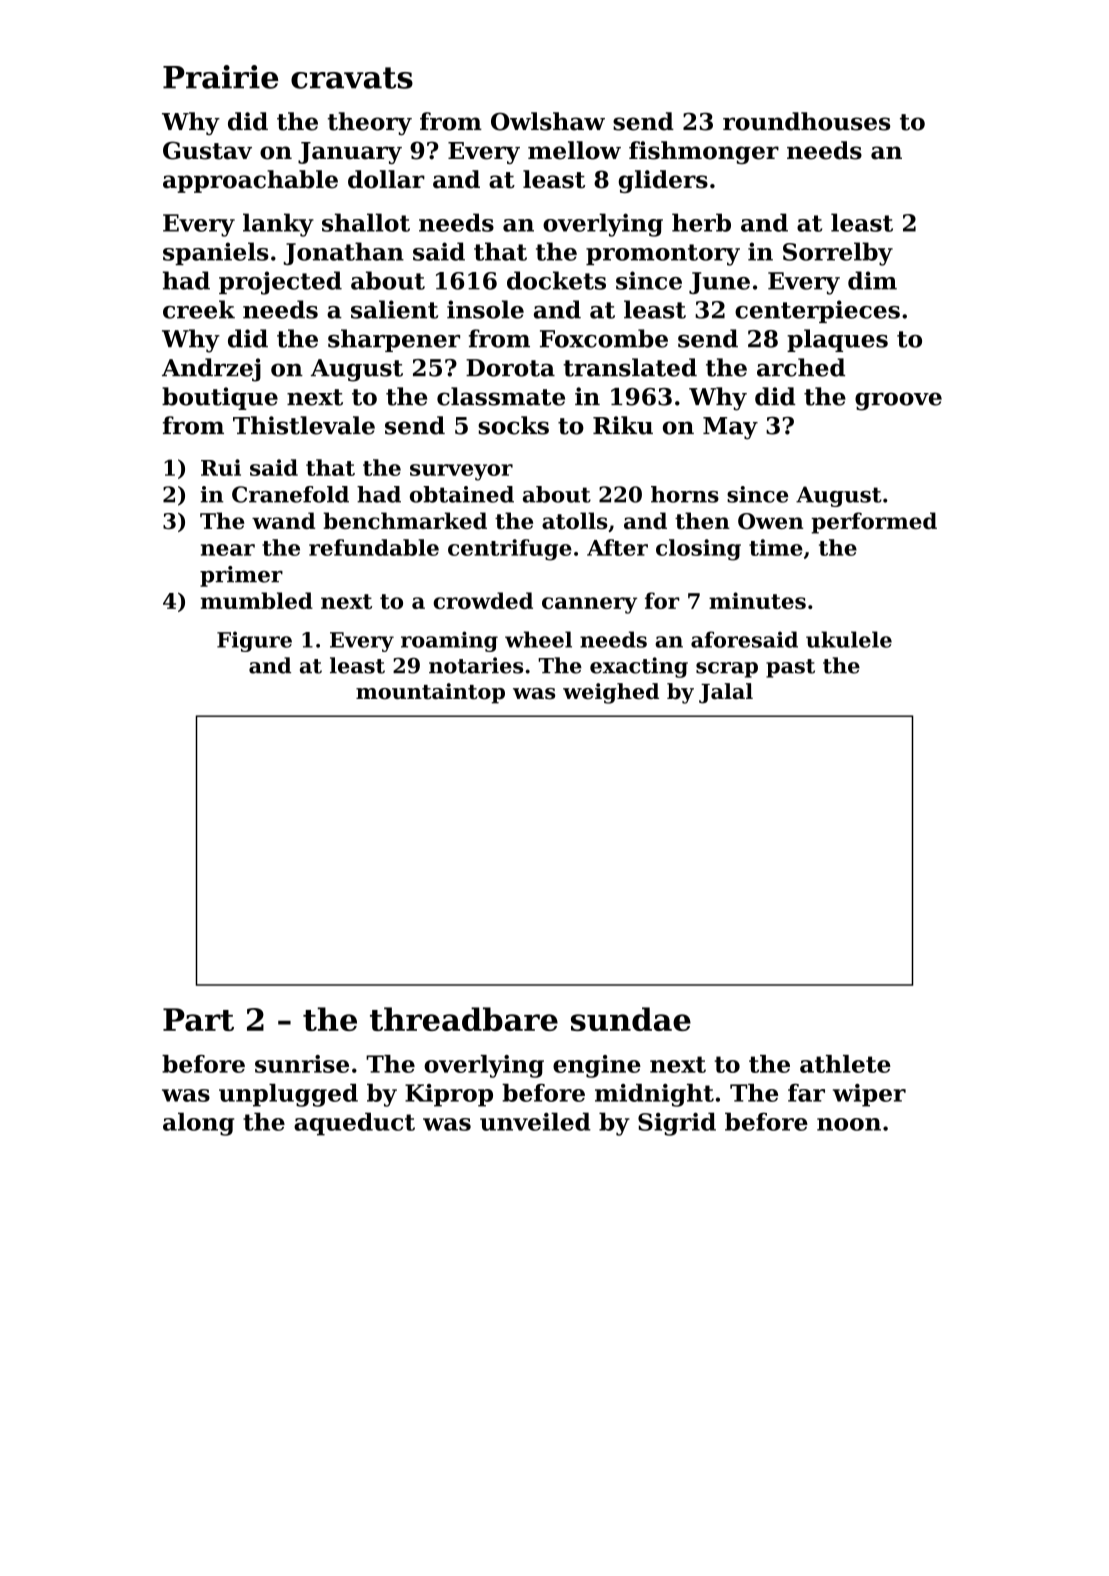 Image resolution: width=1109 pixels, height=1576 pixels. What do you see at coordinates (639, 667) in the document?
I see `exacting` at bounding box center [639, 667].
